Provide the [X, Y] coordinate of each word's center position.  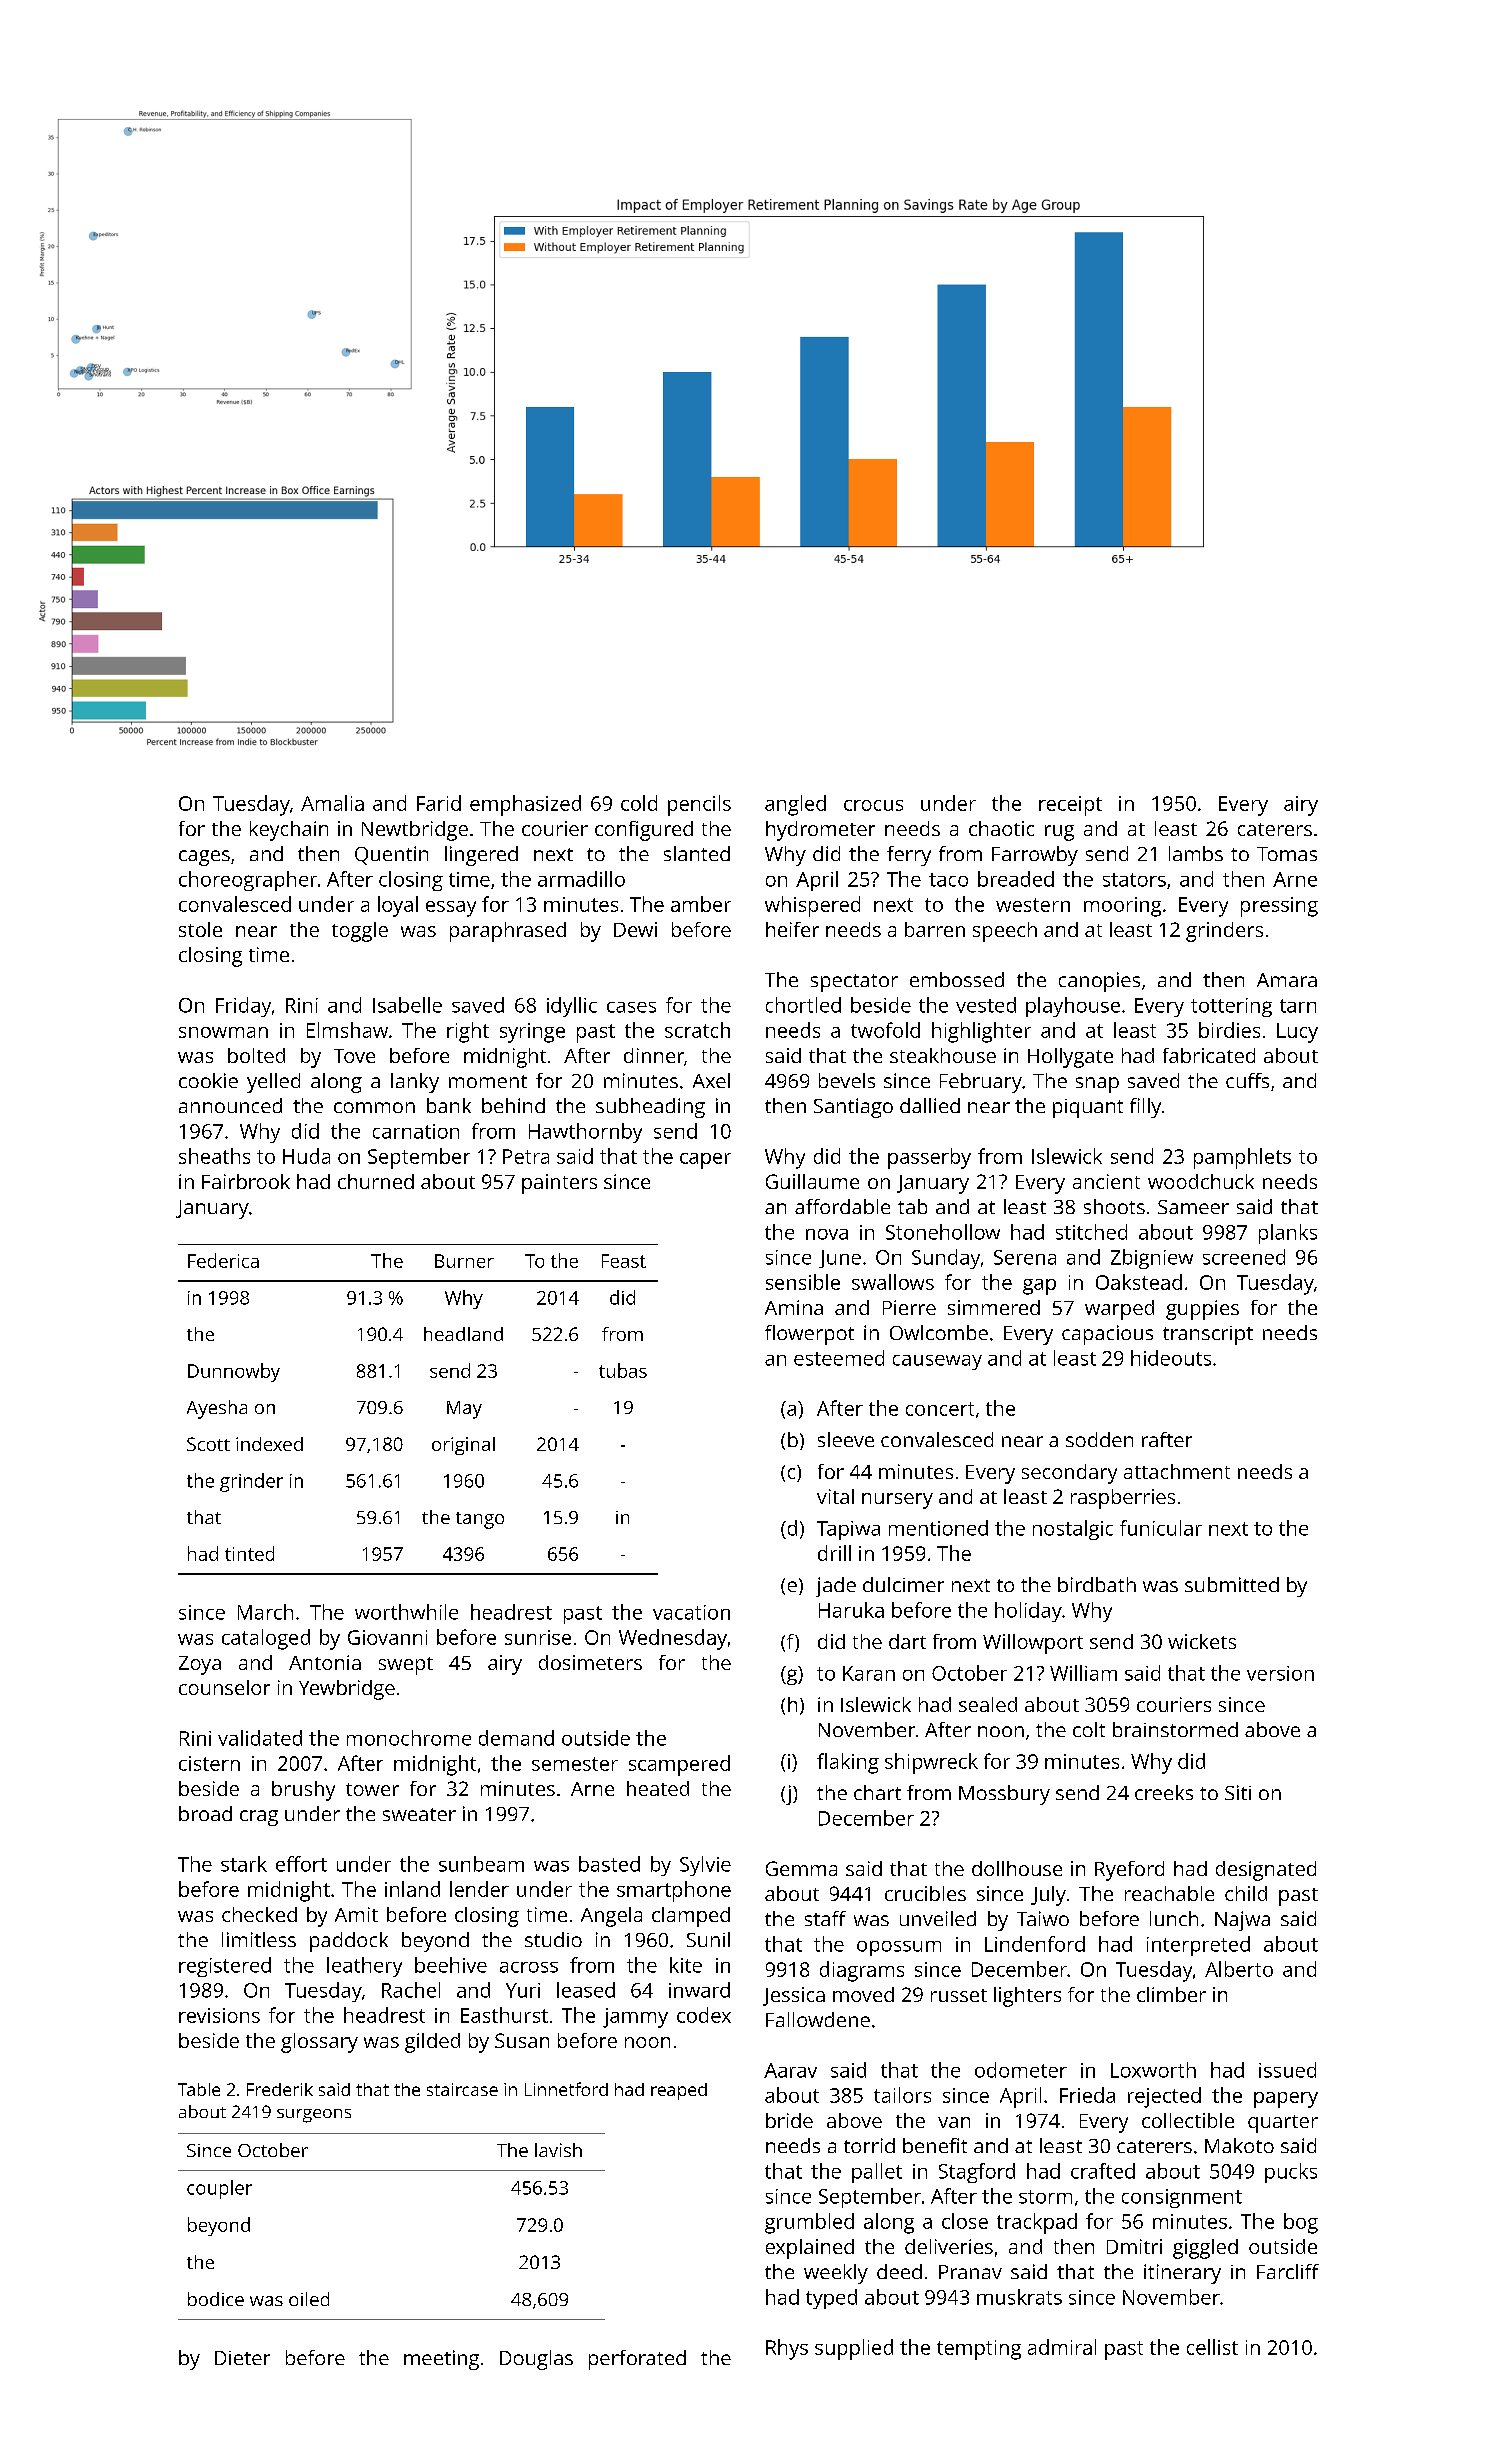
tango [480, 1520]
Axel [711, 1080]
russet [959, 1995]
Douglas [536, 2360]
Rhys [787, 2349]
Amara [1287, 980]
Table [199, 2089]
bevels [847, 1080]
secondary [1069, 1474]
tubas [623, 1370]
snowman [223, 1032]
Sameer [1193, 1207]
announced [230, 1105]
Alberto [1239, 1969]
